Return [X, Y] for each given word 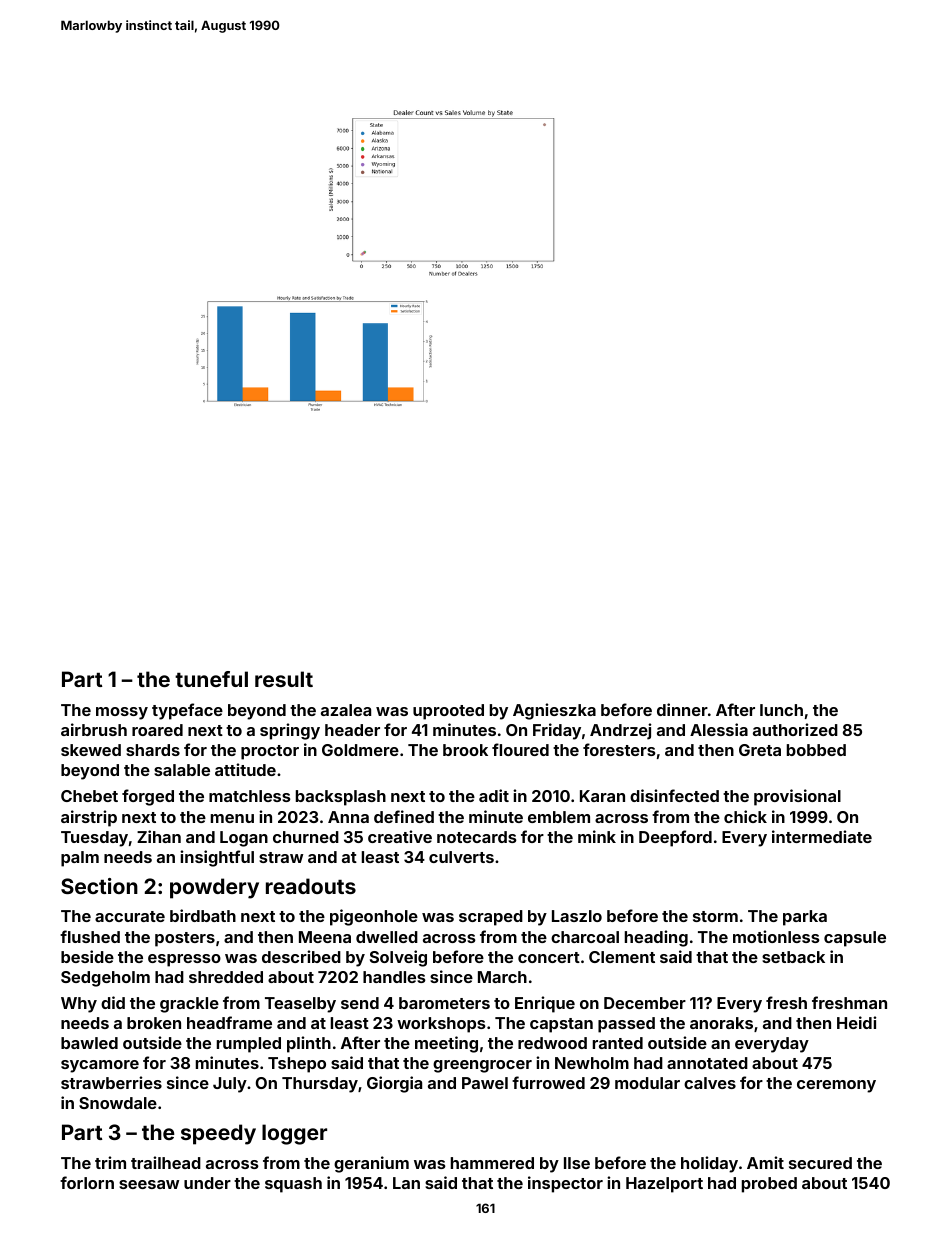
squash [293, 1185]
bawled [89, 1043]
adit [494, 795]
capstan [561, 1025]
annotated [707, 1063]
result [284, 679]
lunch [781, 710]
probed [769, 1185]
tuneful [211, 679]
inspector [565, 1184]
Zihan [159, 836]
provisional [797, 797]
